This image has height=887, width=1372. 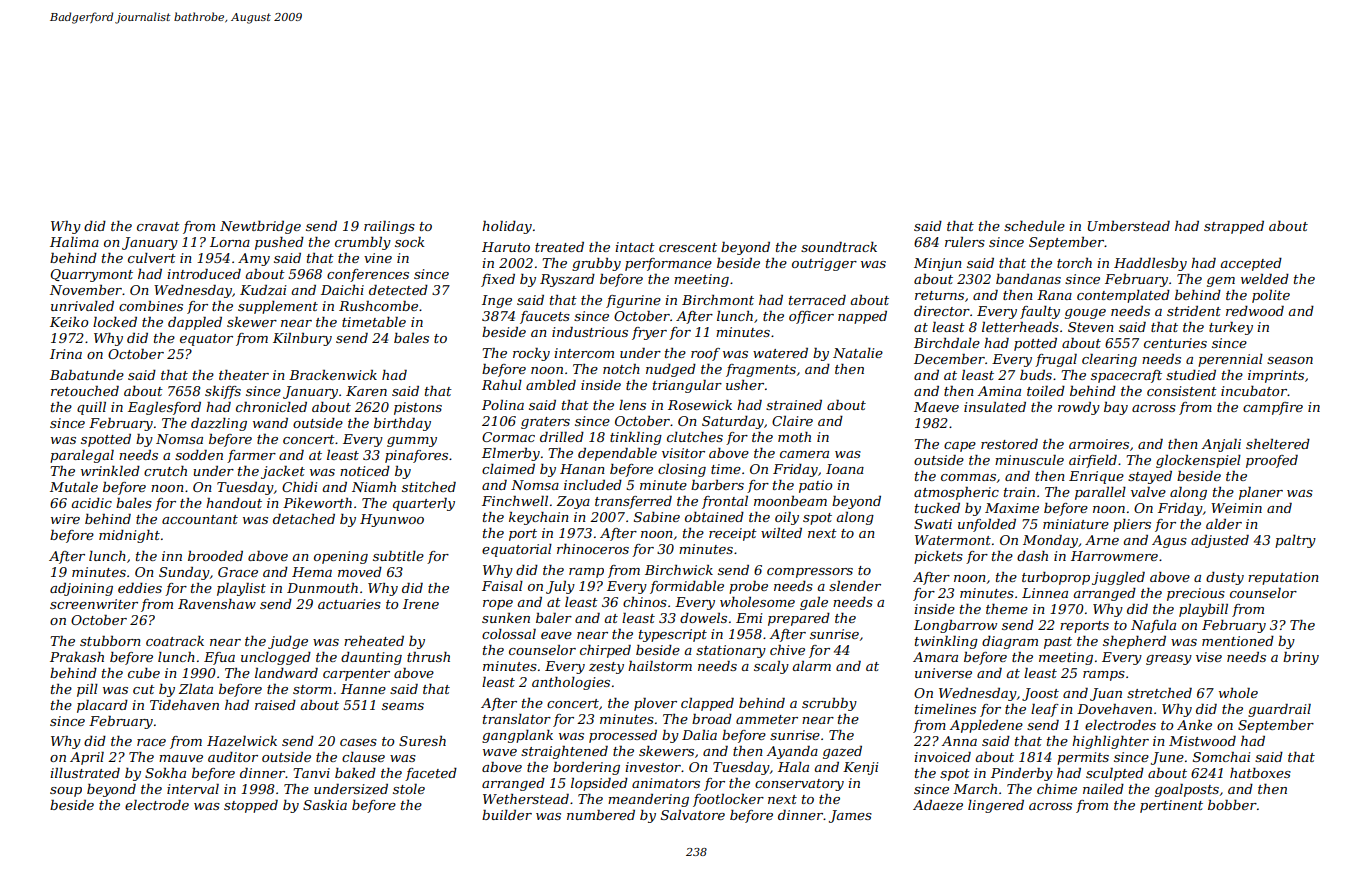 I want to click on Amy, so click(x=254, y=259).
